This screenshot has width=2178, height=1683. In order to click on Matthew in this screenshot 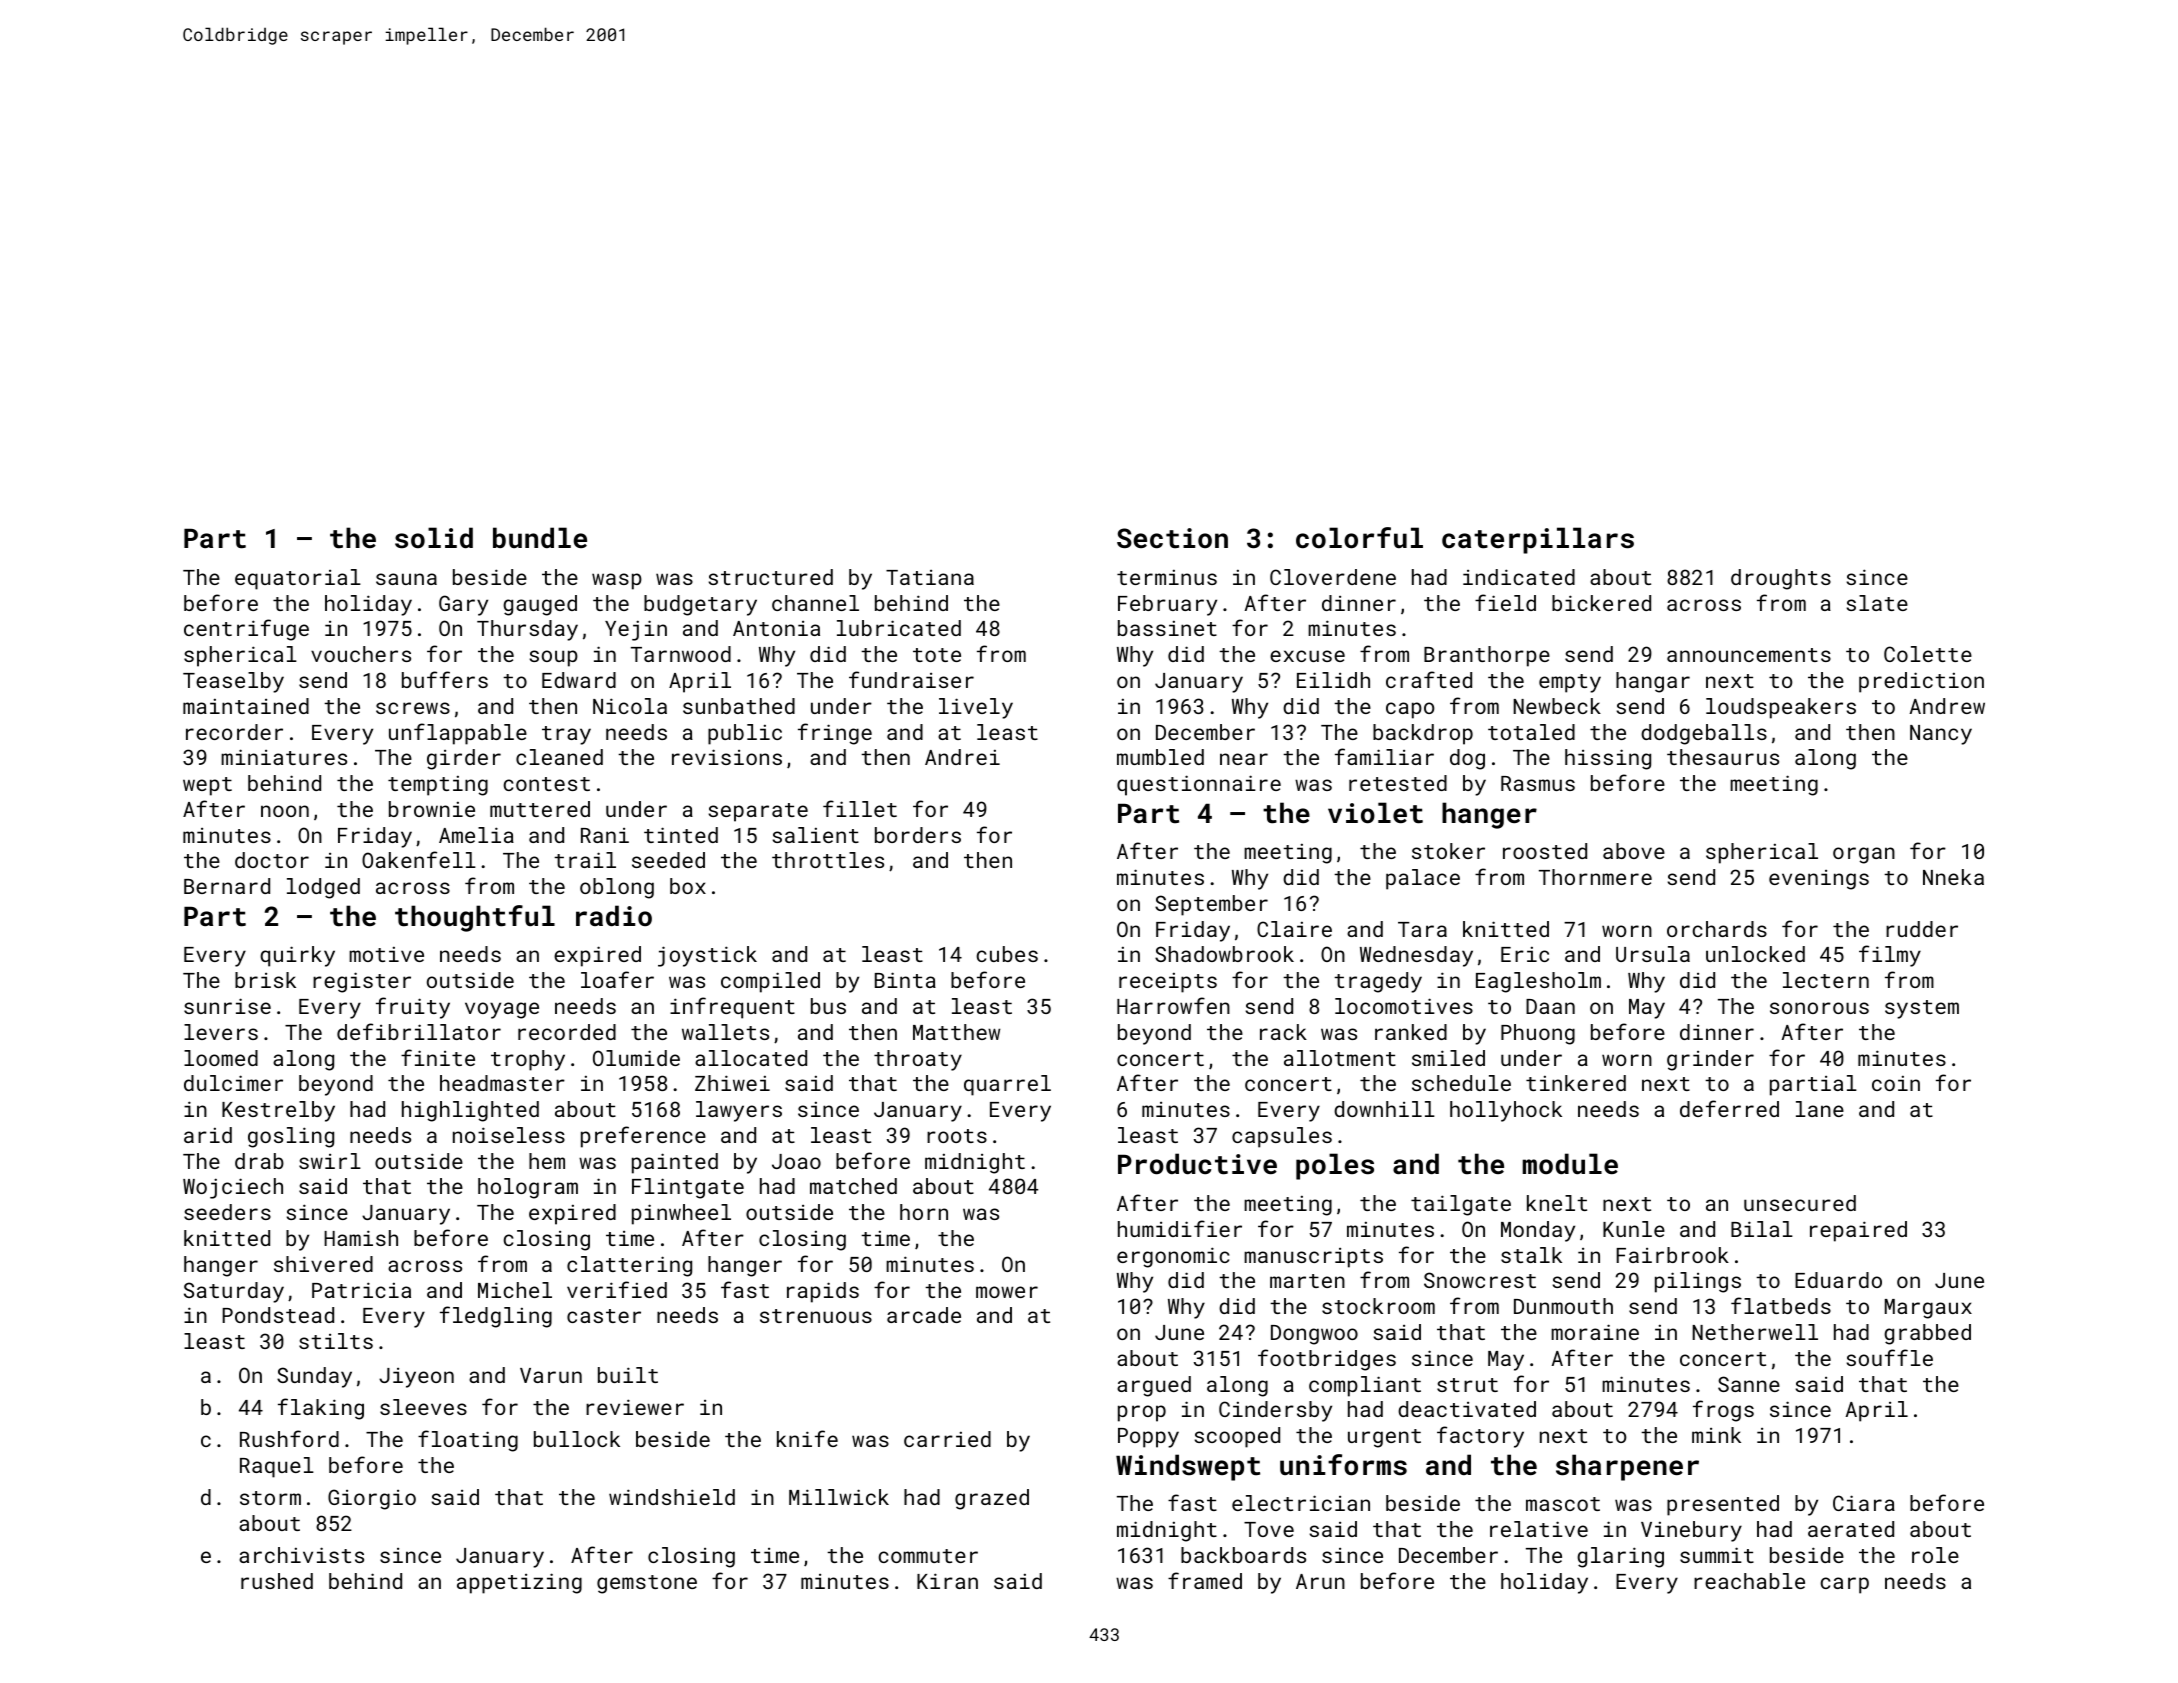, I will do `click(956, 1032)`.
